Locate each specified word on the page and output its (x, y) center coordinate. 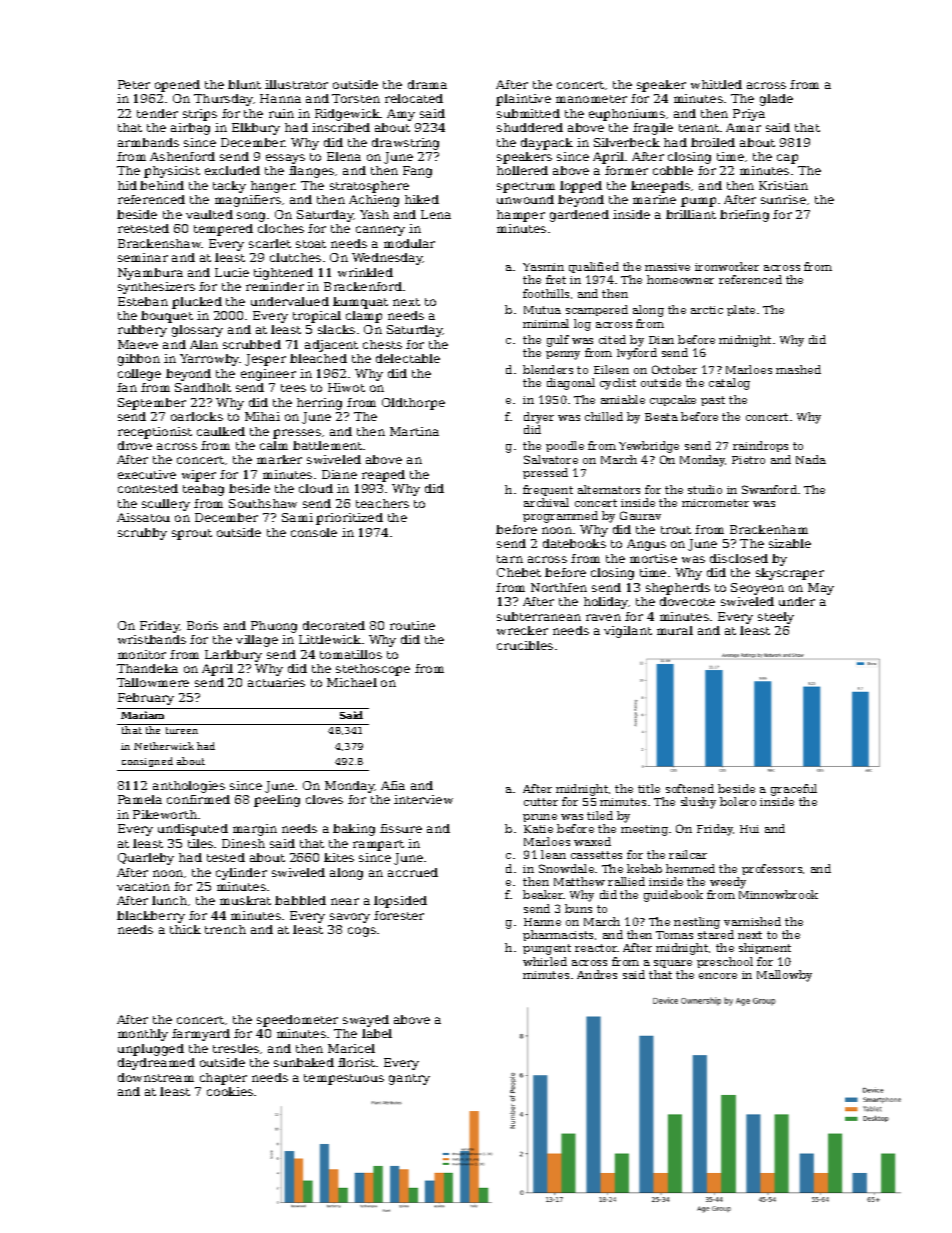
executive (147, 474)
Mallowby (784, 976)
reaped (383, 476)
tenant (699, 128)
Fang (417, 172)
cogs (362, 932)
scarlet (270, 243)
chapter (223, 1079)
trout (676, 530)
